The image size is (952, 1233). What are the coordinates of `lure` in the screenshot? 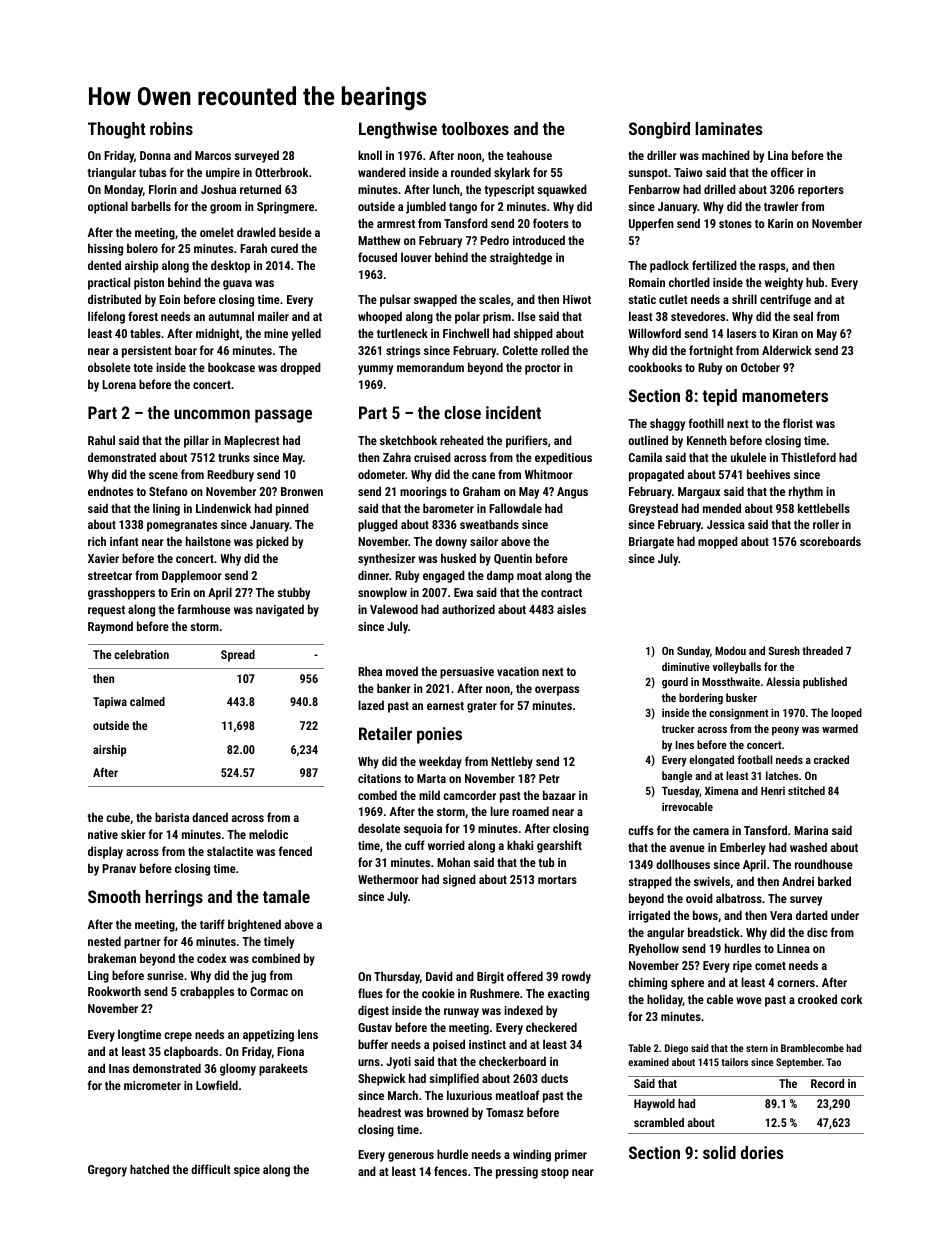 It's located at (499, 811).
